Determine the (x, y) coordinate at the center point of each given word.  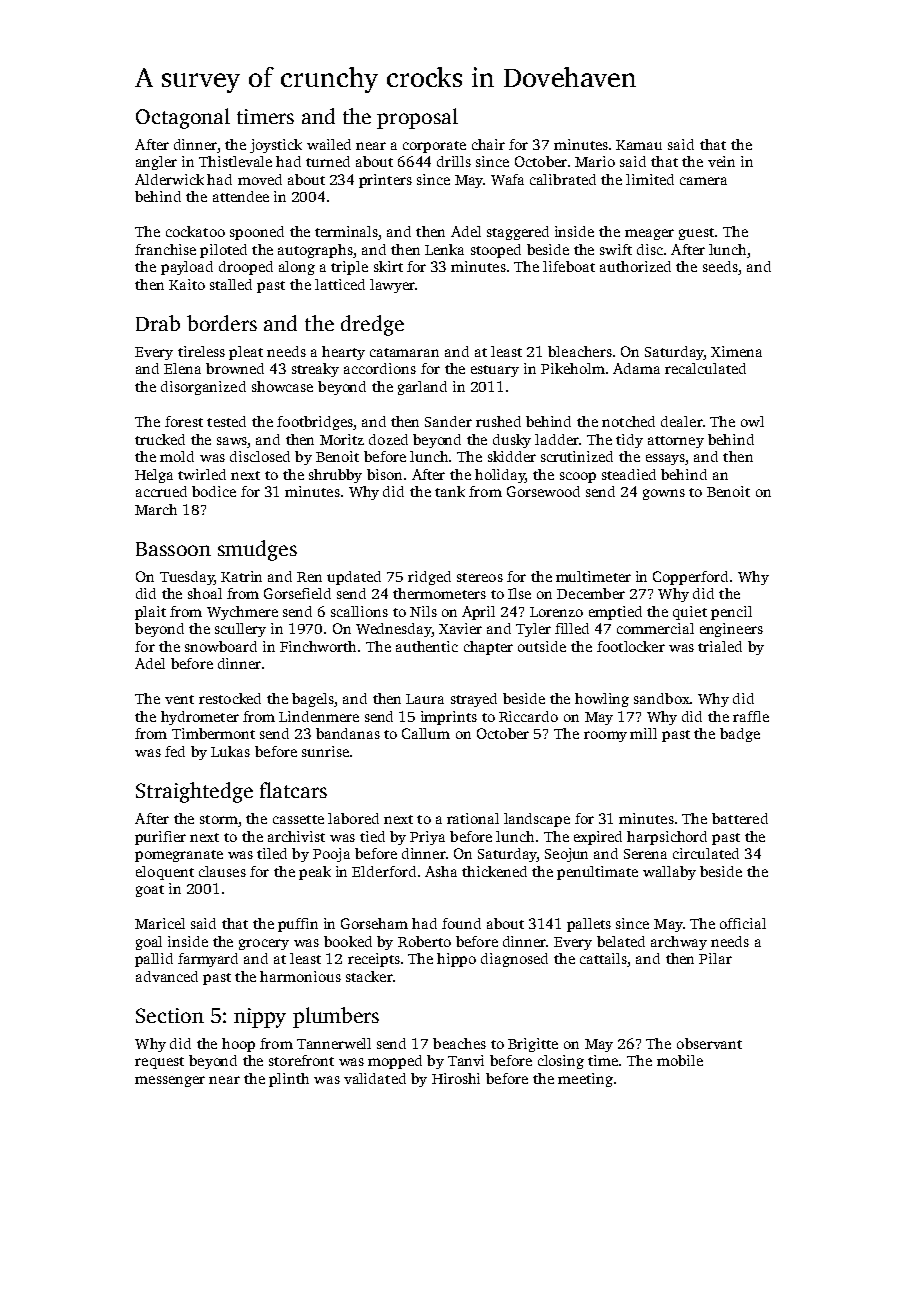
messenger (170, 1081)
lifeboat (569, 266)
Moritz (342, 439)
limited (650, 179)
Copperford (690, 578)
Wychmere (242, 613)
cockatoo (195, 231)
